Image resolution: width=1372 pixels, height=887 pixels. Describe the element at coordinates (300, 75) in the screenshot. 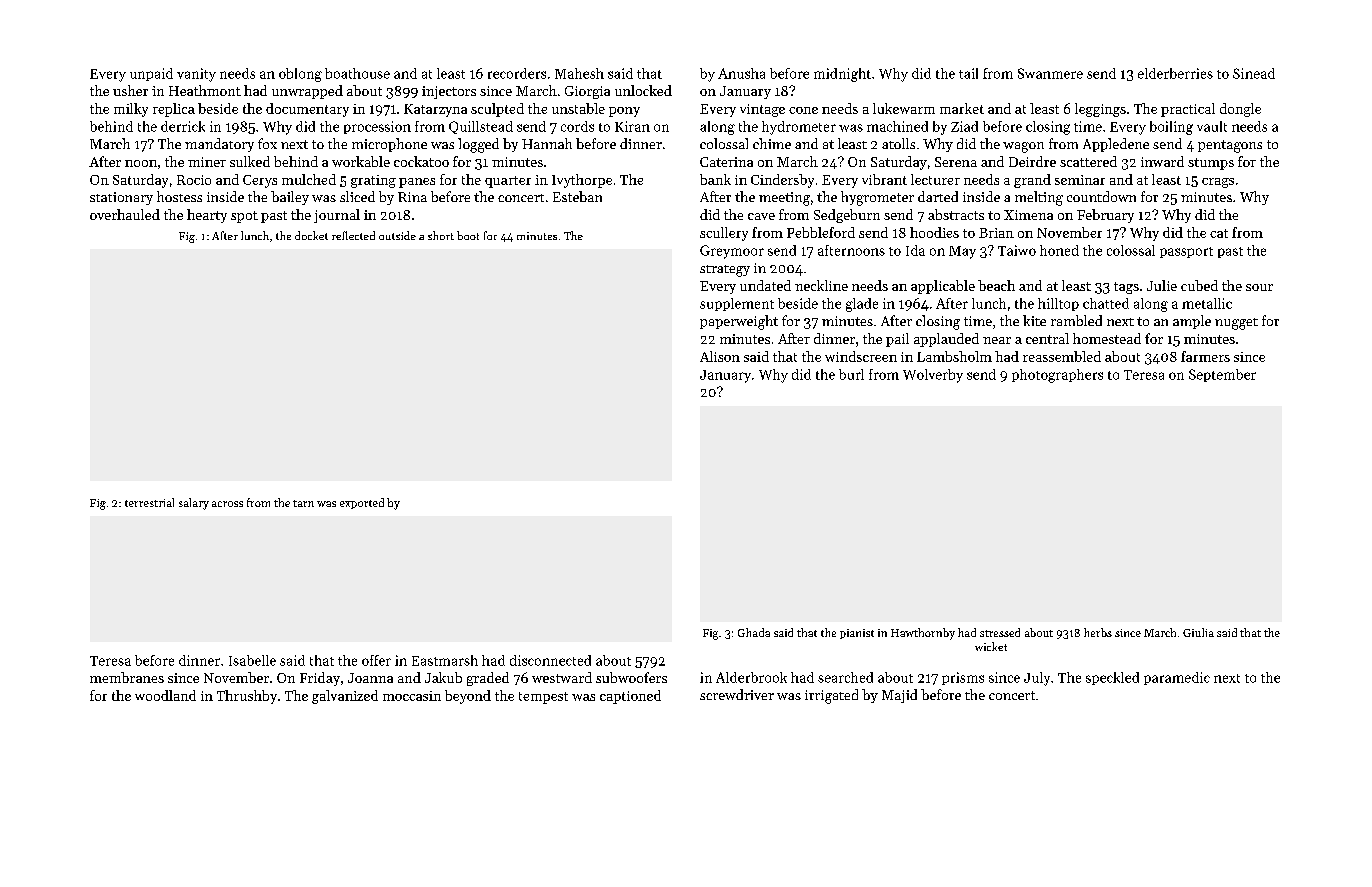

I see `oblong` at that location.
